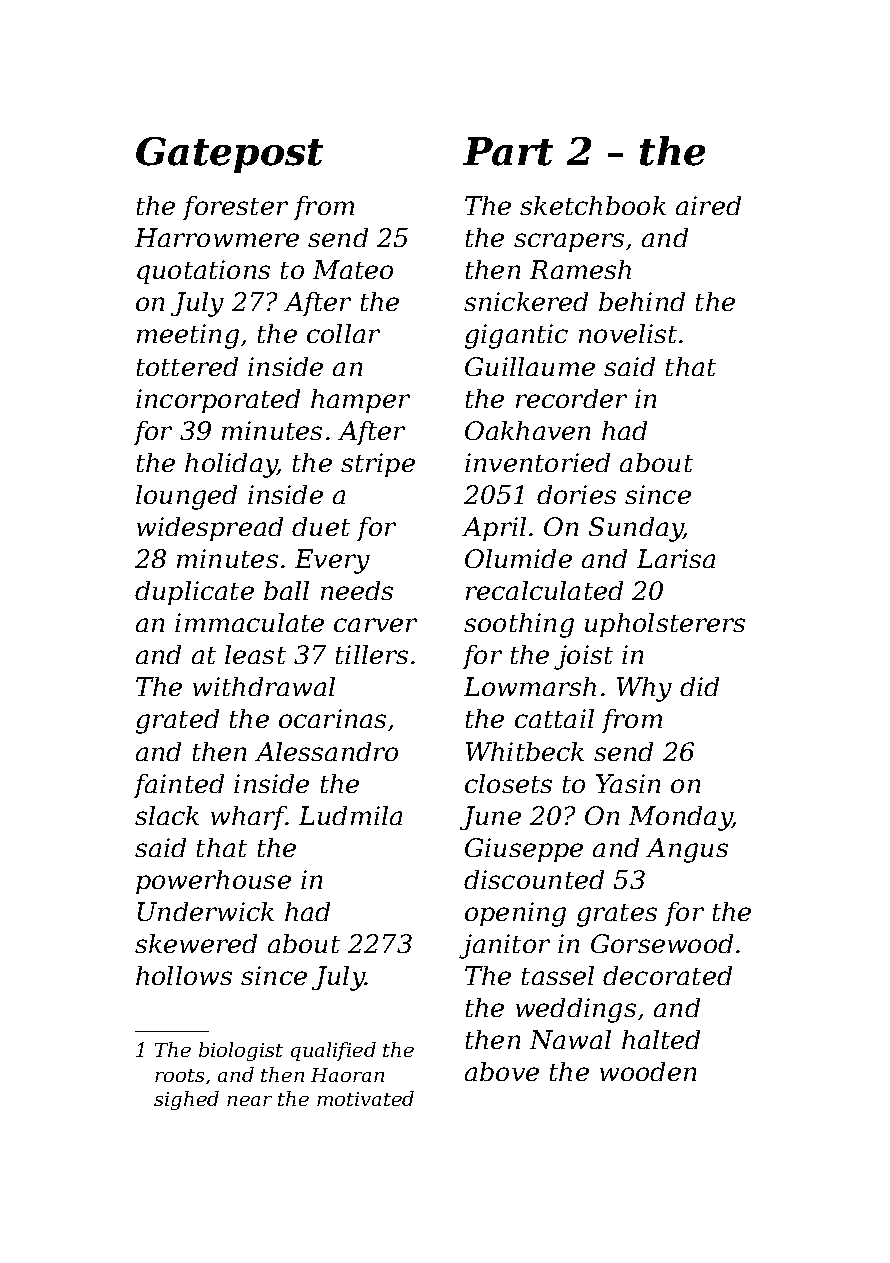 Image resolution: width=890 pixels, height=1263 pixels. I want to click on tillers, so click(372, 654).
